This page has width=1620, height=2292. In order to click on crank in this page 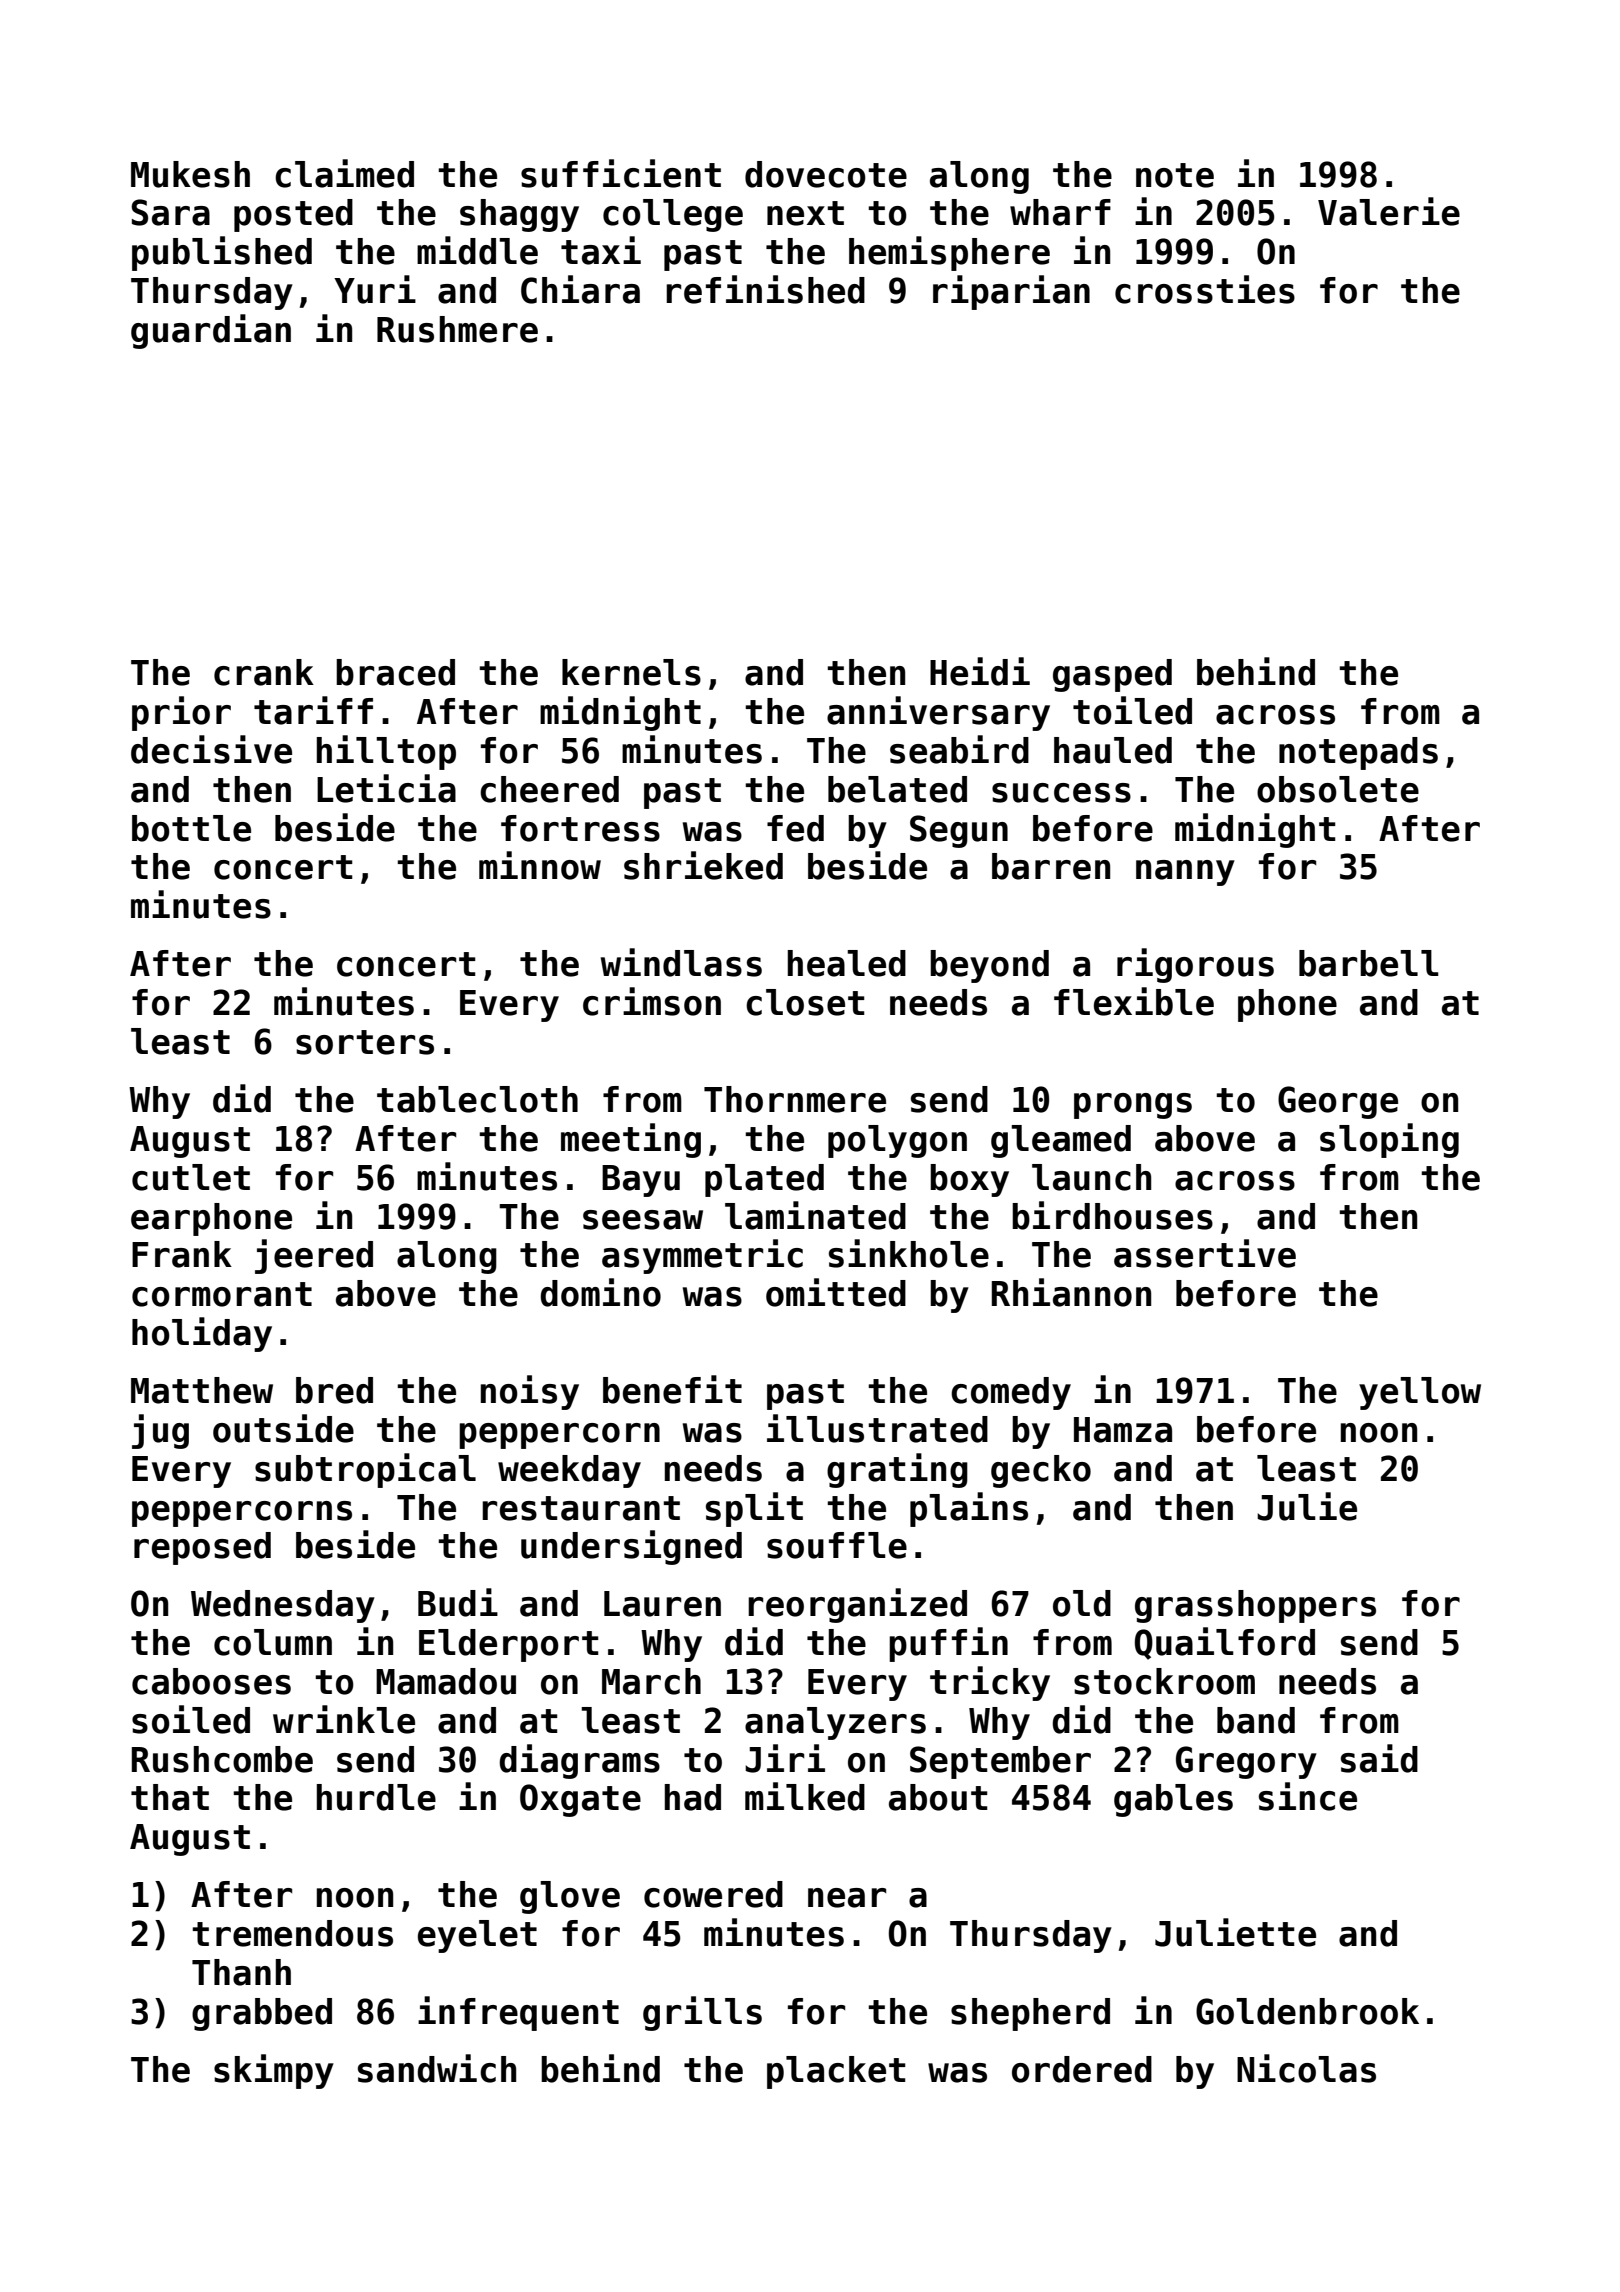, I will do `click(264, 672)`.
